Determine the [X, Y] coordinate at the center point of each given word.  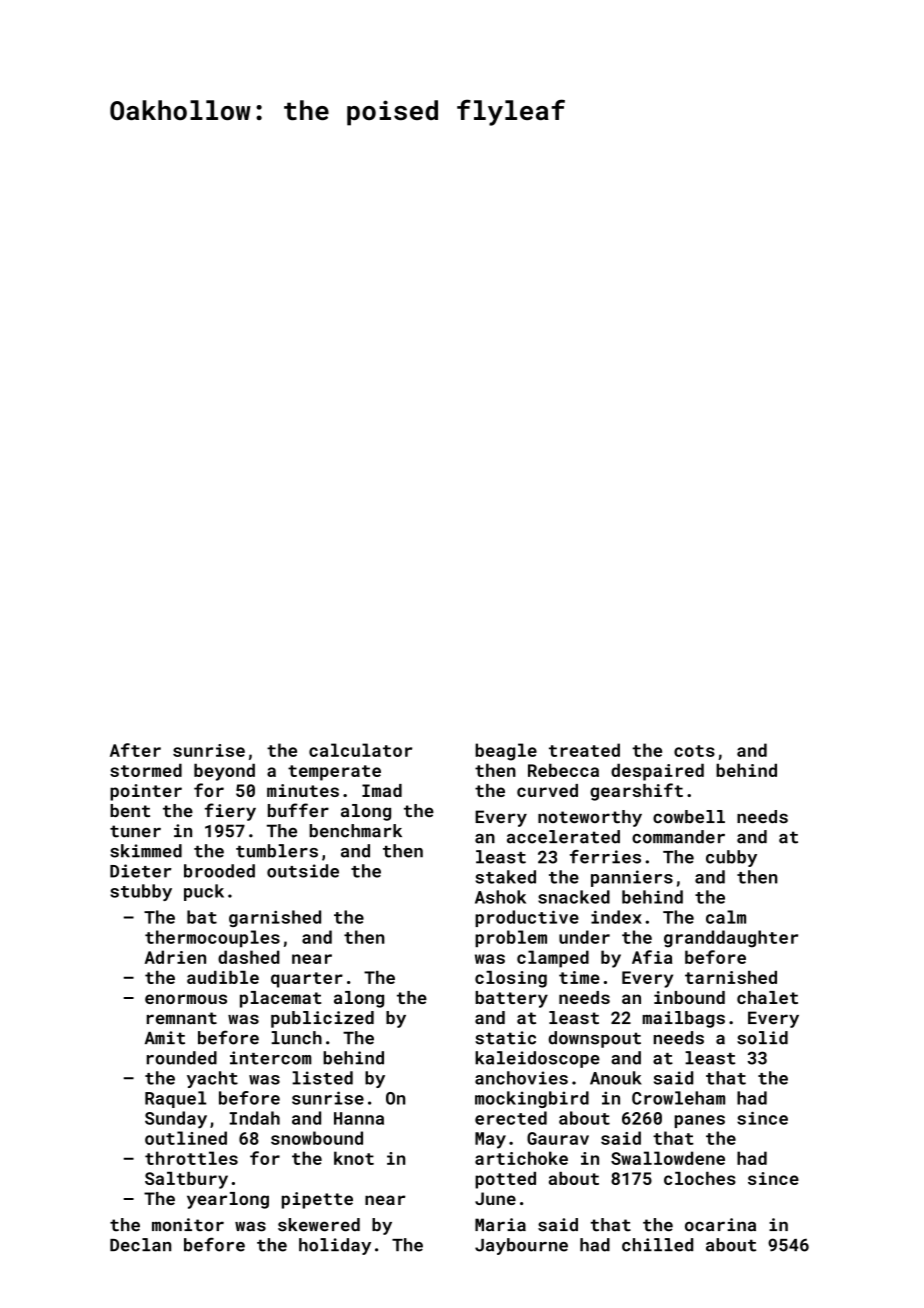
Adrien [175, 957]
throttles [191, 1158]
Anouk [616, 1078]
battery [511, 999]
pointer [146, 792]
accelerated [563, 837]
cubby [731, 858]
